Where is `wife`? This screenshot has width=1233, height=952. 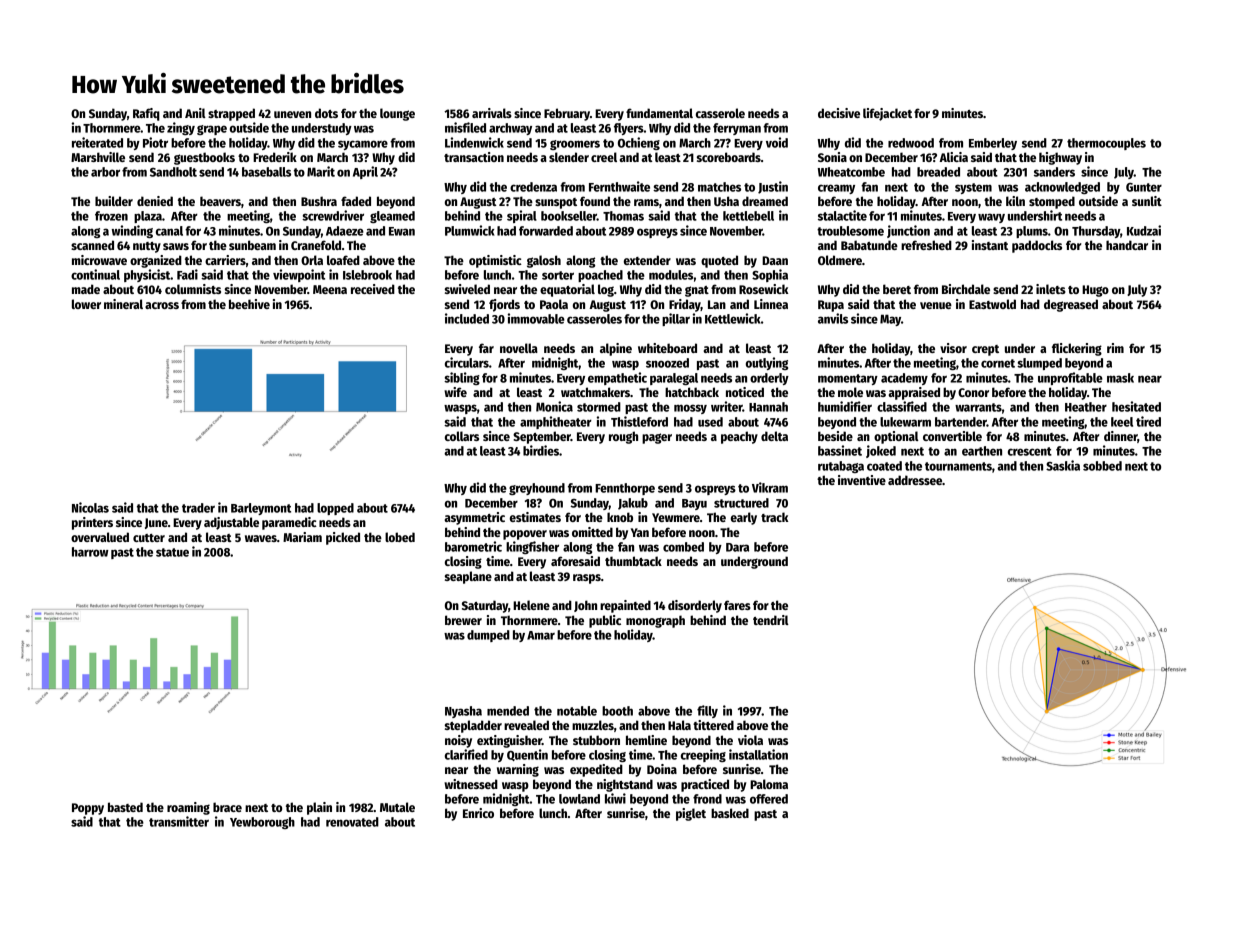
wife is located at coordinates (455, 392).
